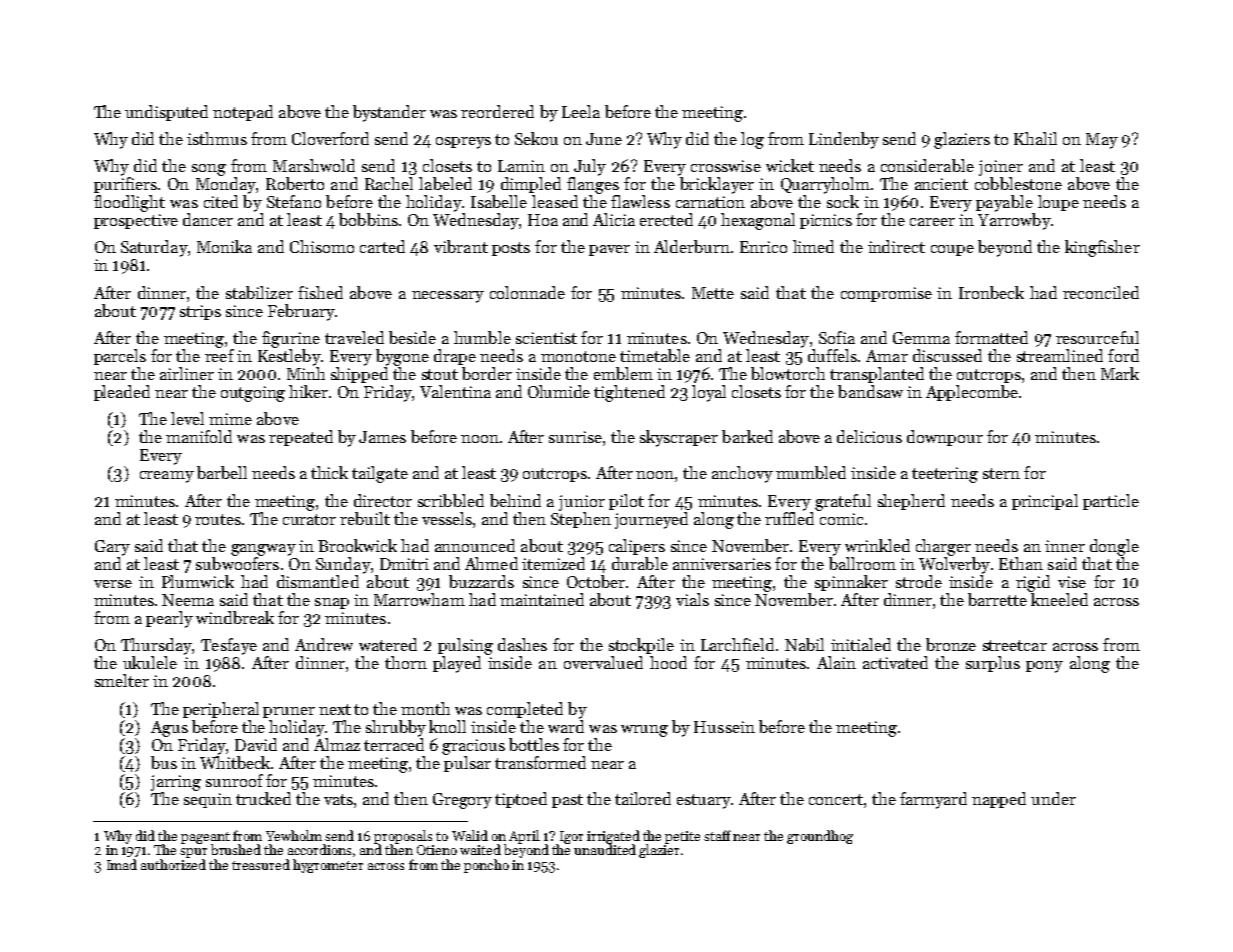 The height and width of the image is (952, 1233). I want to click on trucked, so click(263, 798).
